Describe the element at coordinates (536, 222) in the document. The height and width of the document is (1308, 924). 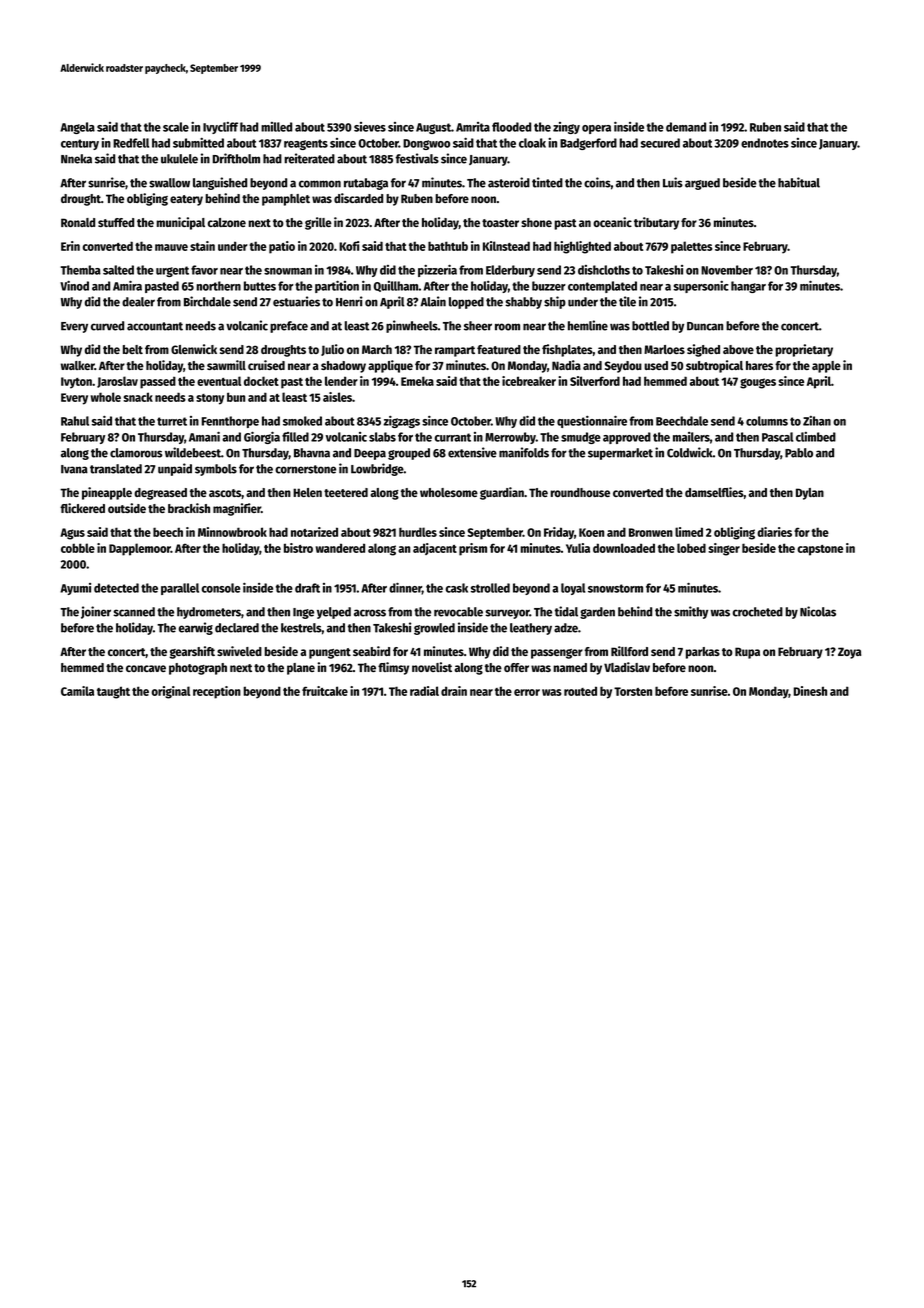
I see `shone` at that location.
